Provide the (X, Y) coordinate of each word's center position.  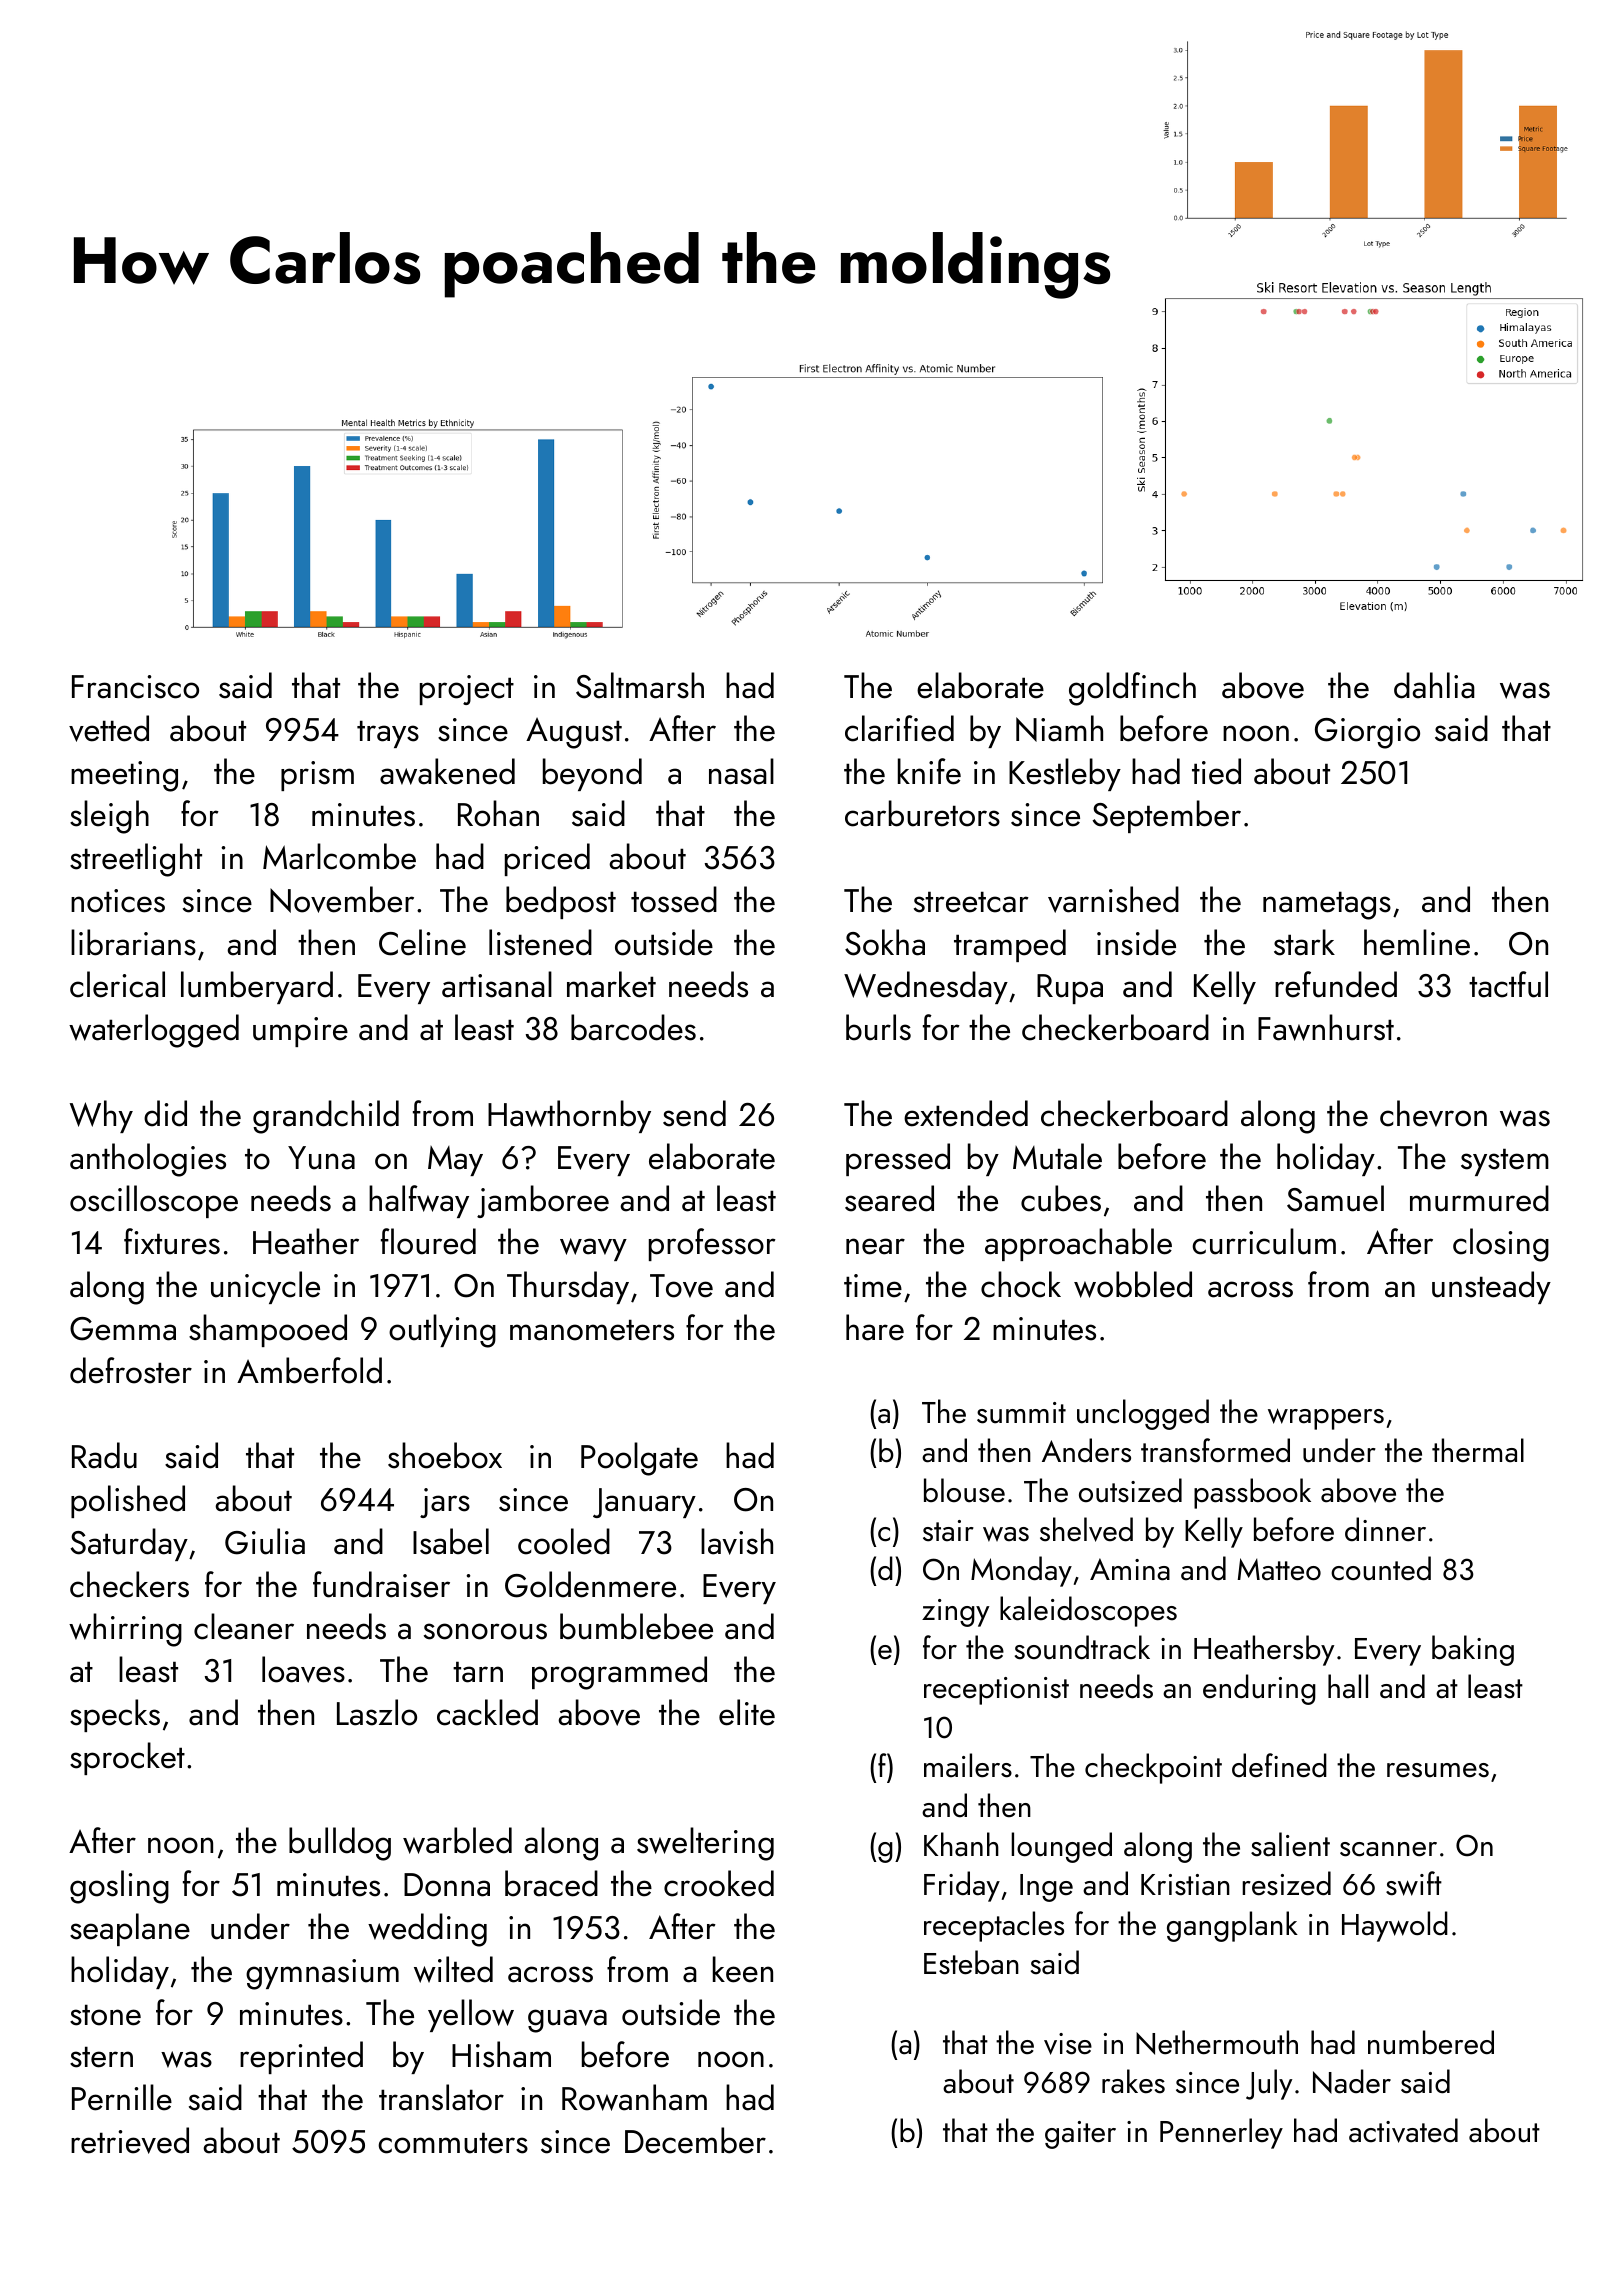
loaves (303, 1669)
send (694, 1113)
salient (1290, 1844)
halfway (419, 1201)
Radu (104, 1455)
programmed (619, 1673)
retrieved (130, 2140)
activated (1403, 2130)
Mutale (1057, 1156)
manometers (592, 1330)
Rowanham (634, 2097)
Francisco (135, 687)
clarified (899, 728)
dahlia (1434, 685)
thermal (1478, 1450)
